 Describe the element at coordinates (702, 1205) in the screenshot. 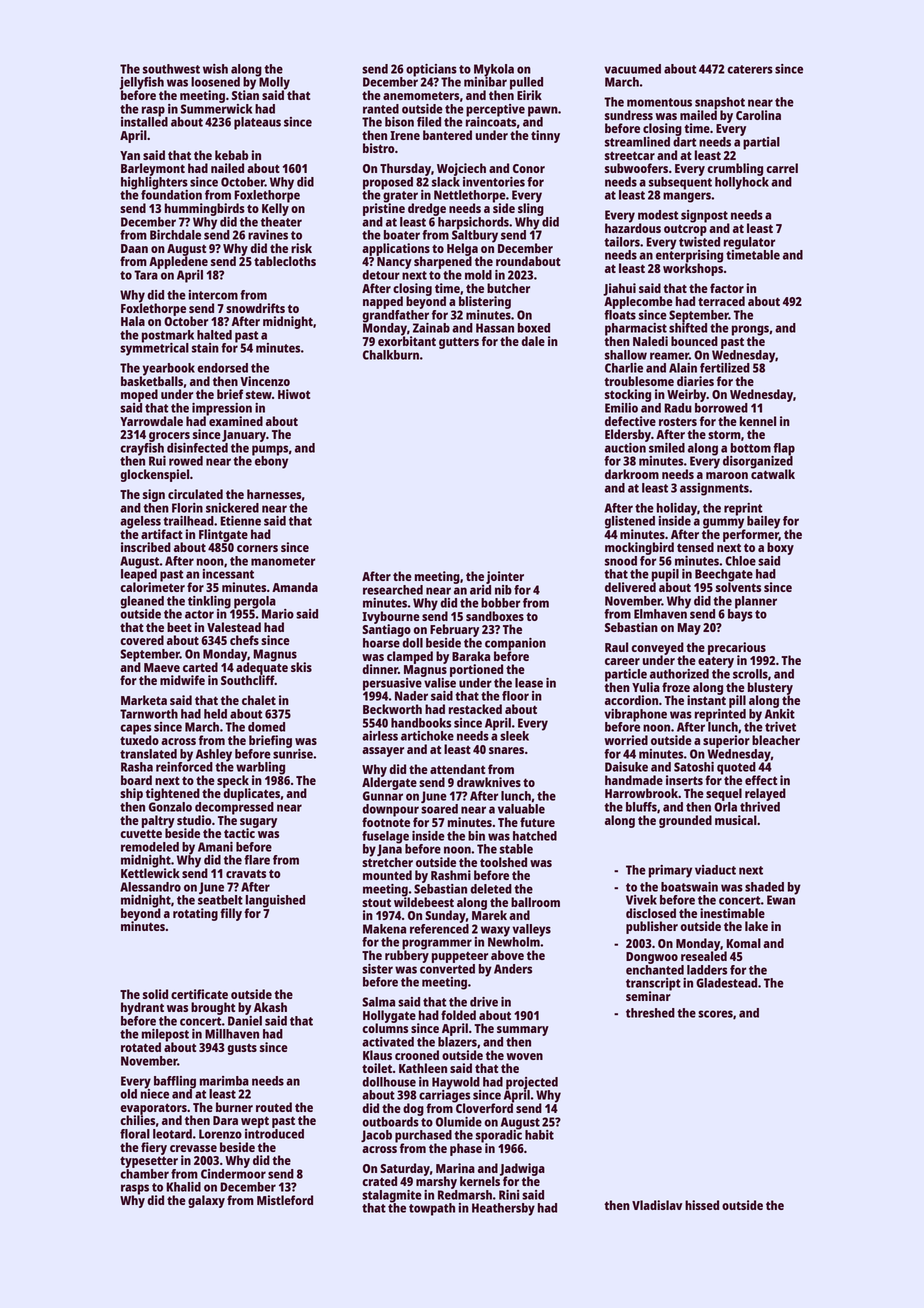

I see `hissed` at that location.
